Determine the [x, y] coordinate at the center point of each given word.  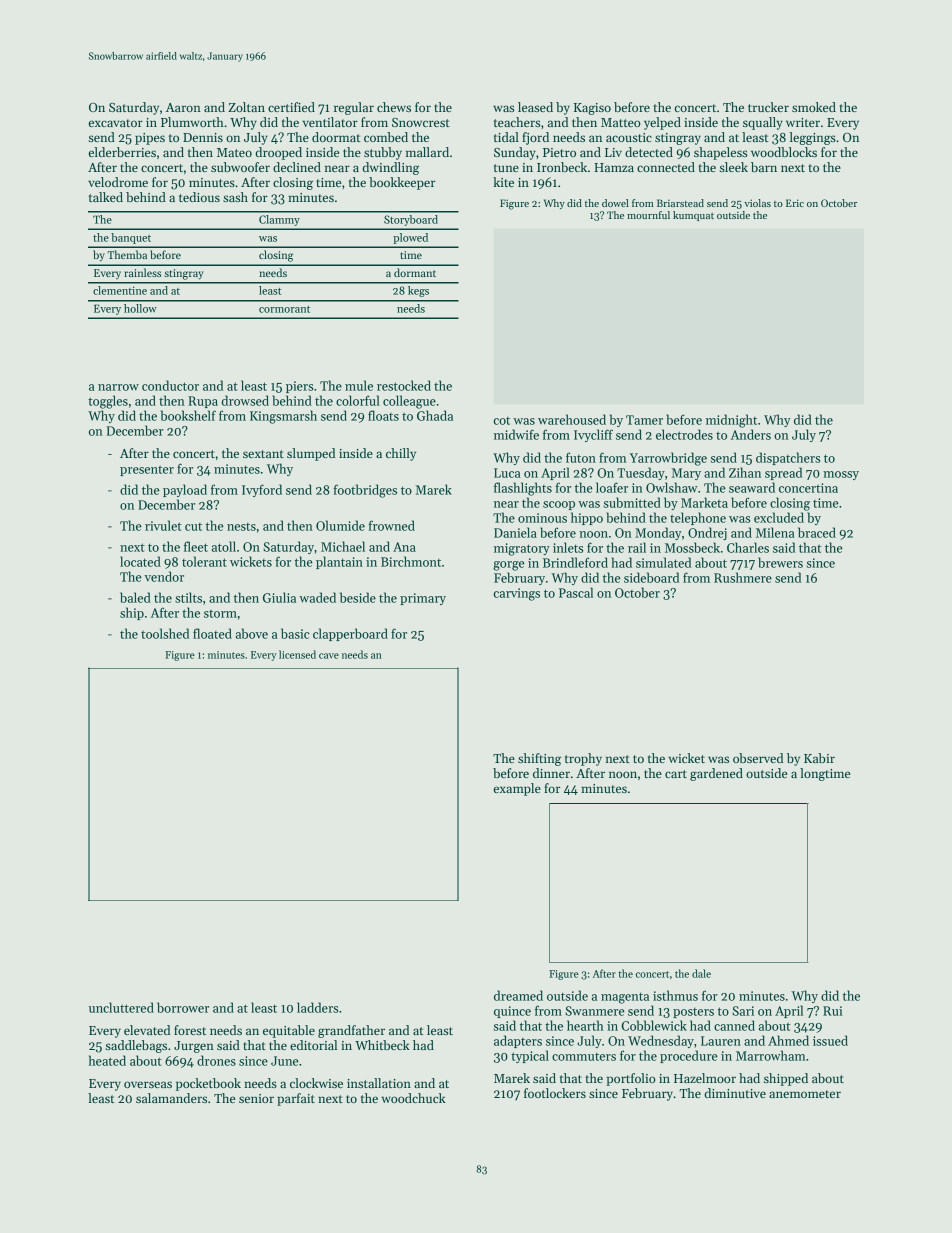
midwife [516, 434]
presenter [147, 471]
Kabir [819, 758]
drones [216, 1060]
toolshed [165, 633]
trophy [583, 759]
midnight [731, 421]
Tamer [644, 420]
